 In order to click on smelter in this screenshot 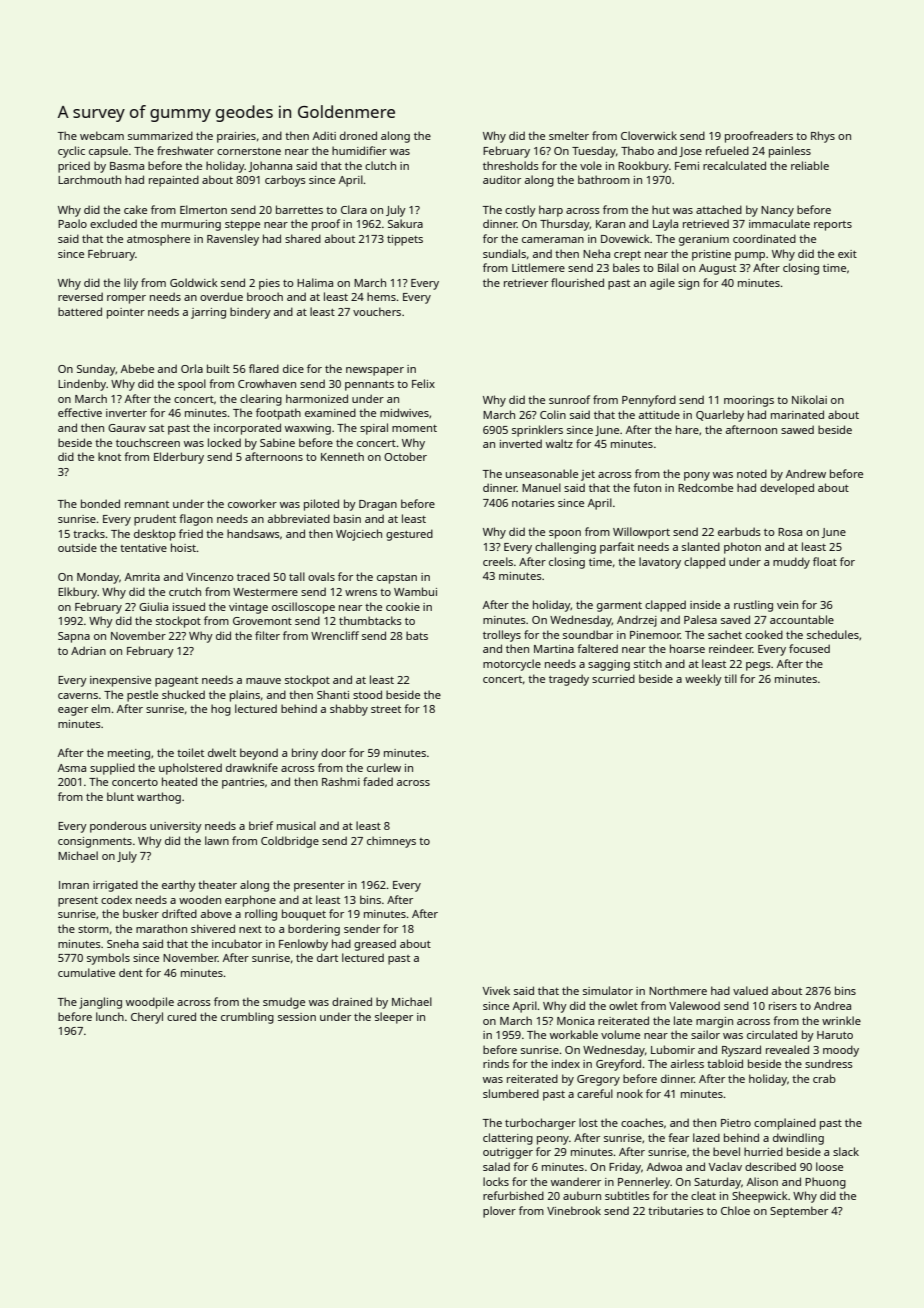, I will do `click(569, 135)`.
